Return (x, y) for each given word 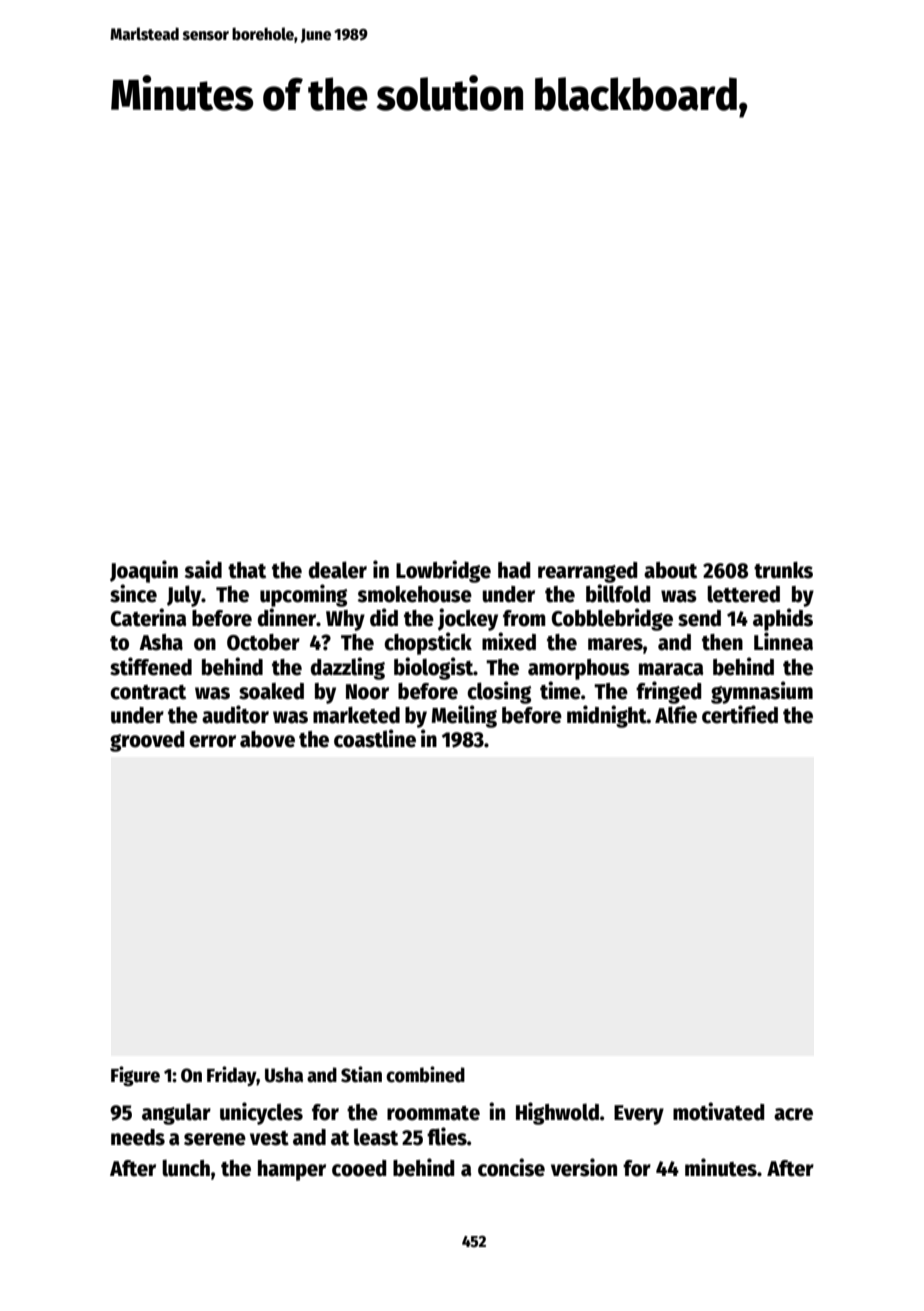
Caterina (148, 617)
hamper (292, 1170)
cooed (359, 1168)
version (584, 1167)
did (384, 617)
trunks (783, 570)
